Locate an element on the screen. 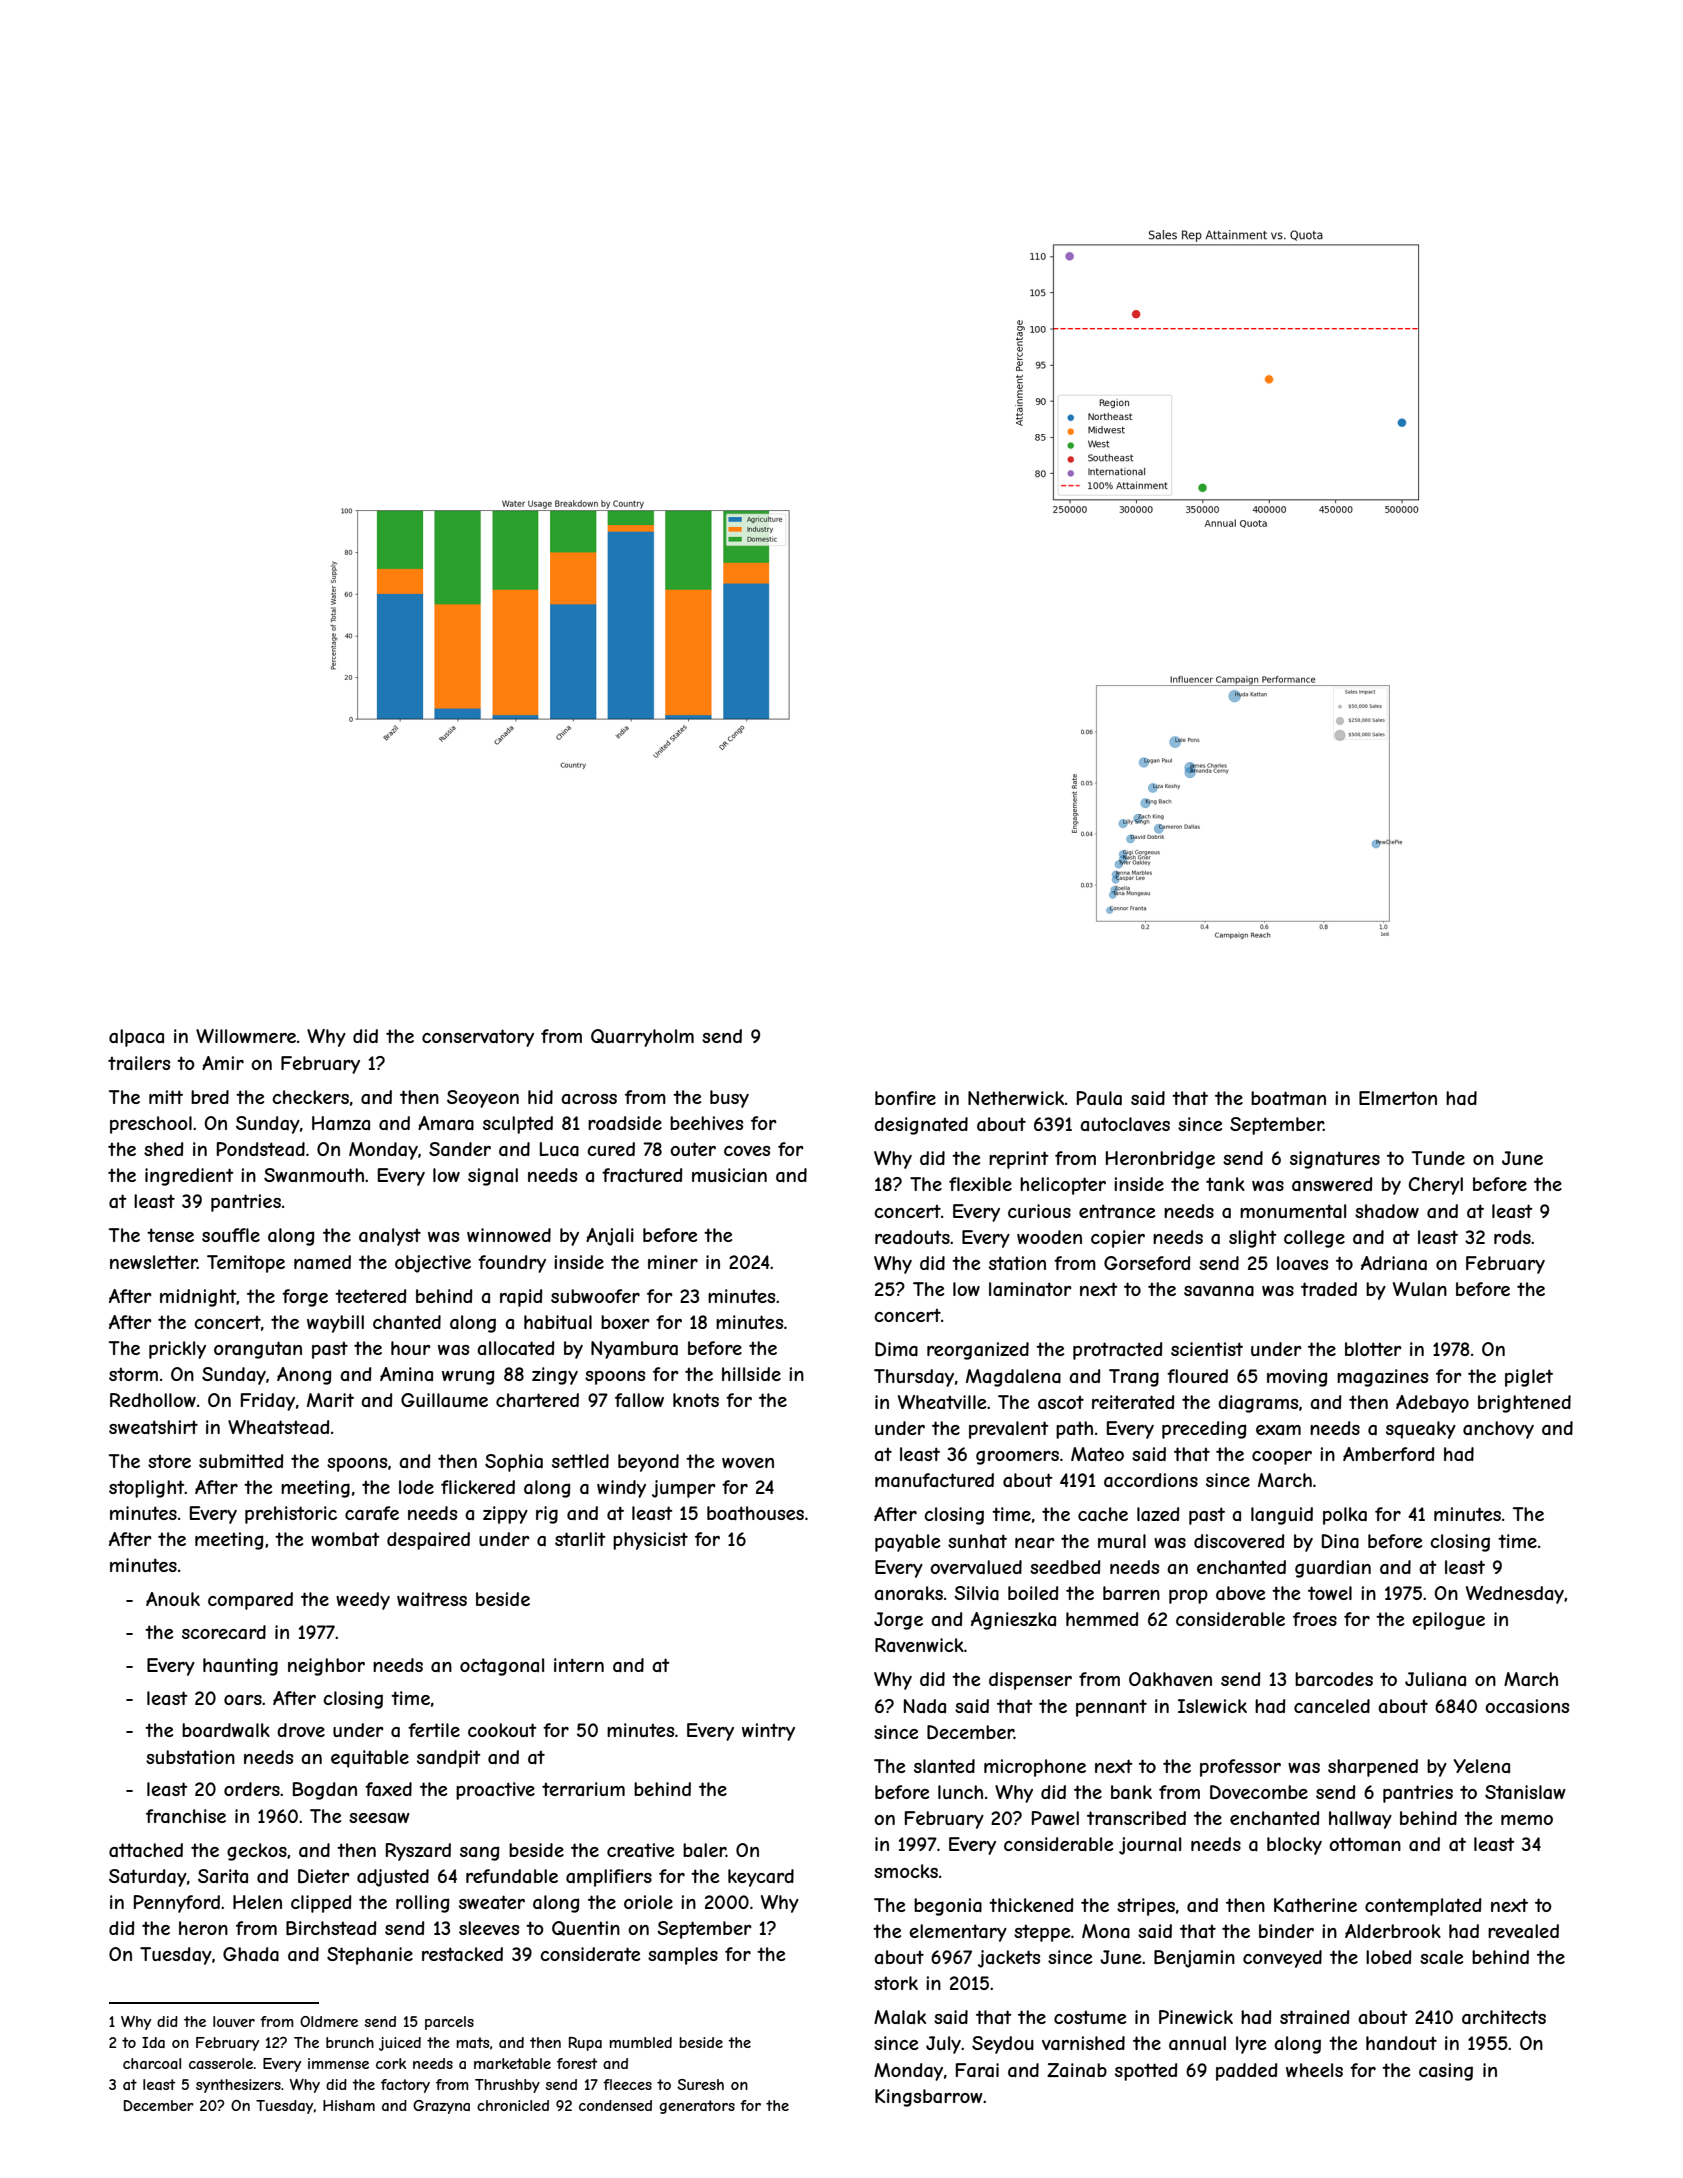 Image resolution: width=1683 pixels, height=2178 pixels. Elmerton is located at coordinates (1398, 1098).
